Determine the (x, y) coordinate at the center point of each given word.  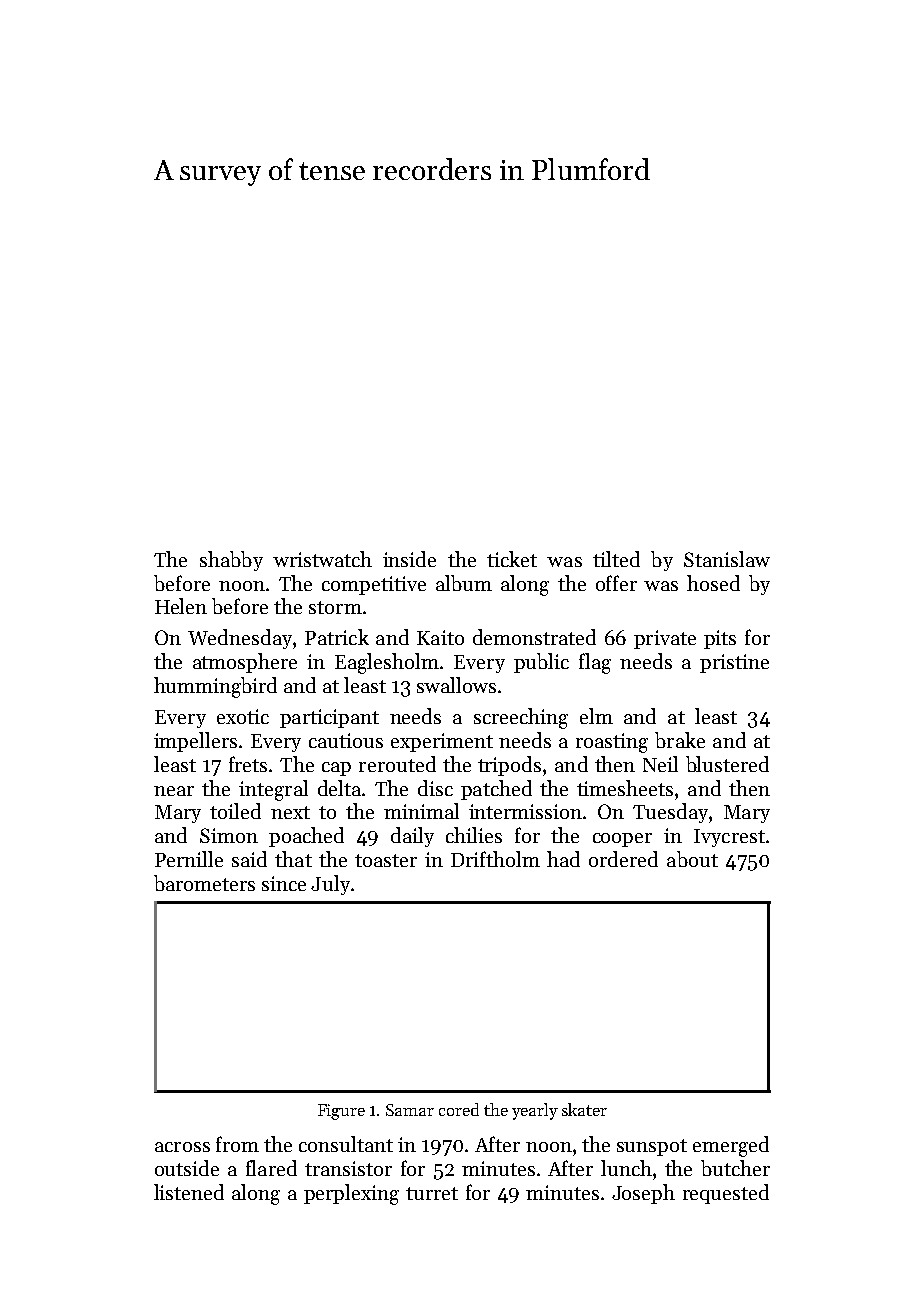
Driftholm (495, 859)
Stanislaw (727, 559)
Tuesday (670, 813)
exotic (243, 716)
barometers (204, 883)
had (563, 859)
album (464, 583)
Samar (410, 1110)
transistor (348, 1168)
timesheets (625, 788)
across (182, 1147)
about (692, 859)
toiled (235, 811)
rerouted (397, 764)
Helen (181, 606)
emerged (731, 1146)
